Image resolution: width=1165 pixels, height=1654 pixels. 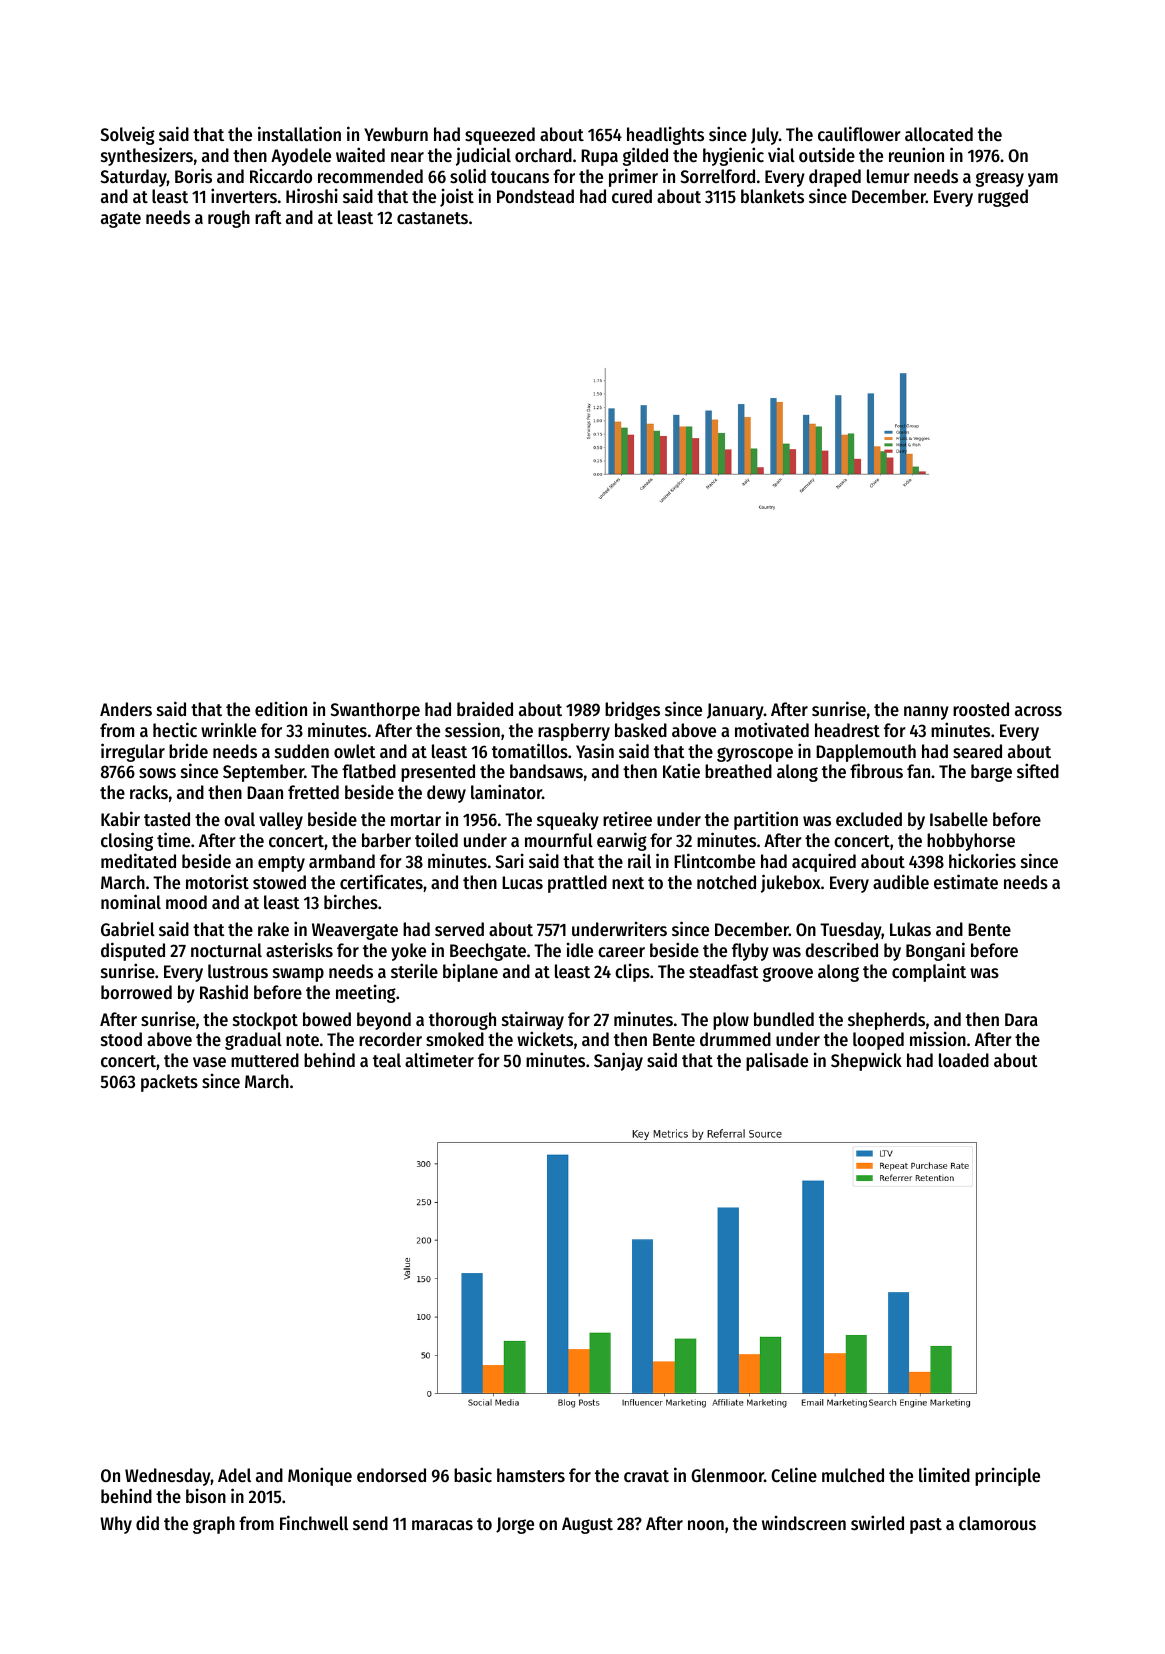 What do you see at coordinates (500, 136) in the document?
I see `squeezed` at bounding box center [500, 136].
